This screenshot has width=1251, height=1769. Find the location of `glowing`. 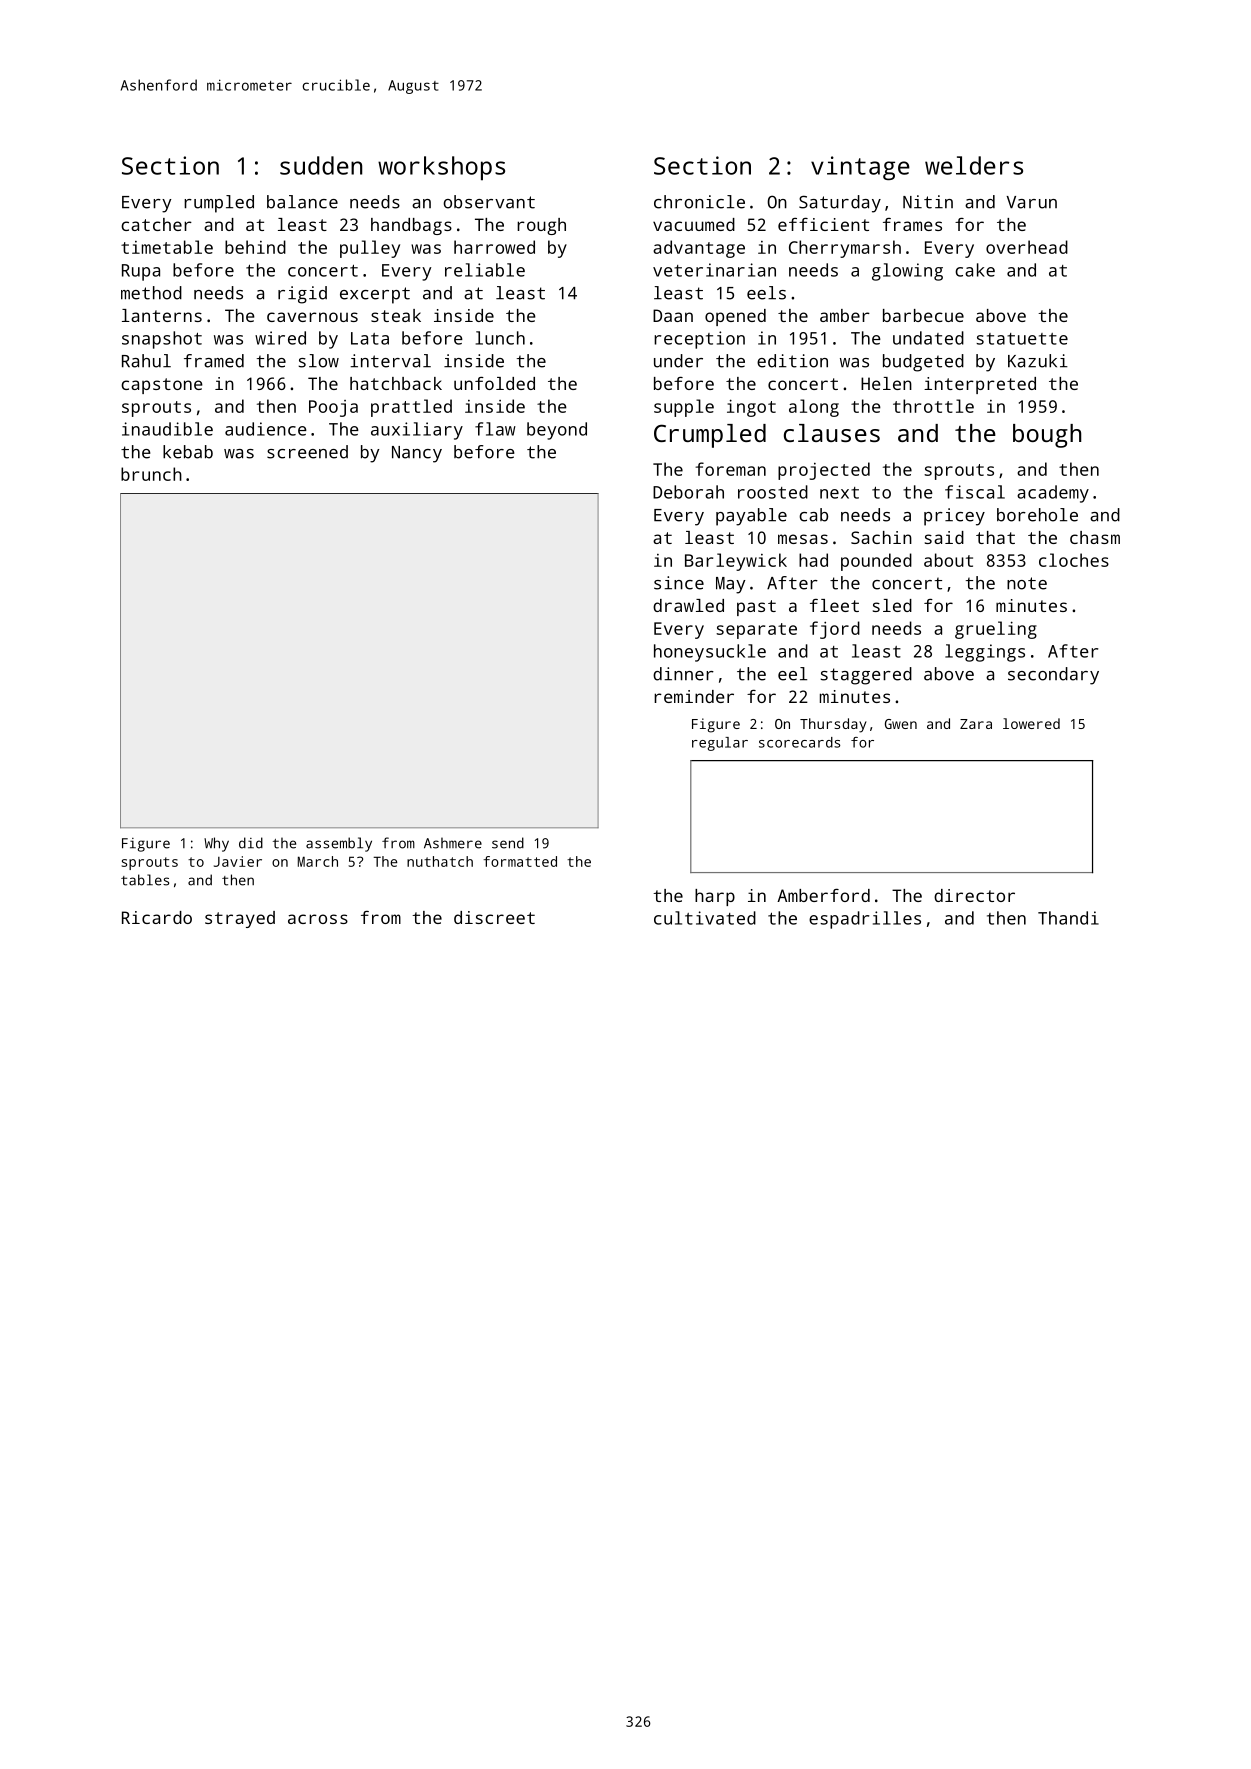

glowing is located at coordinates (907, 272).
